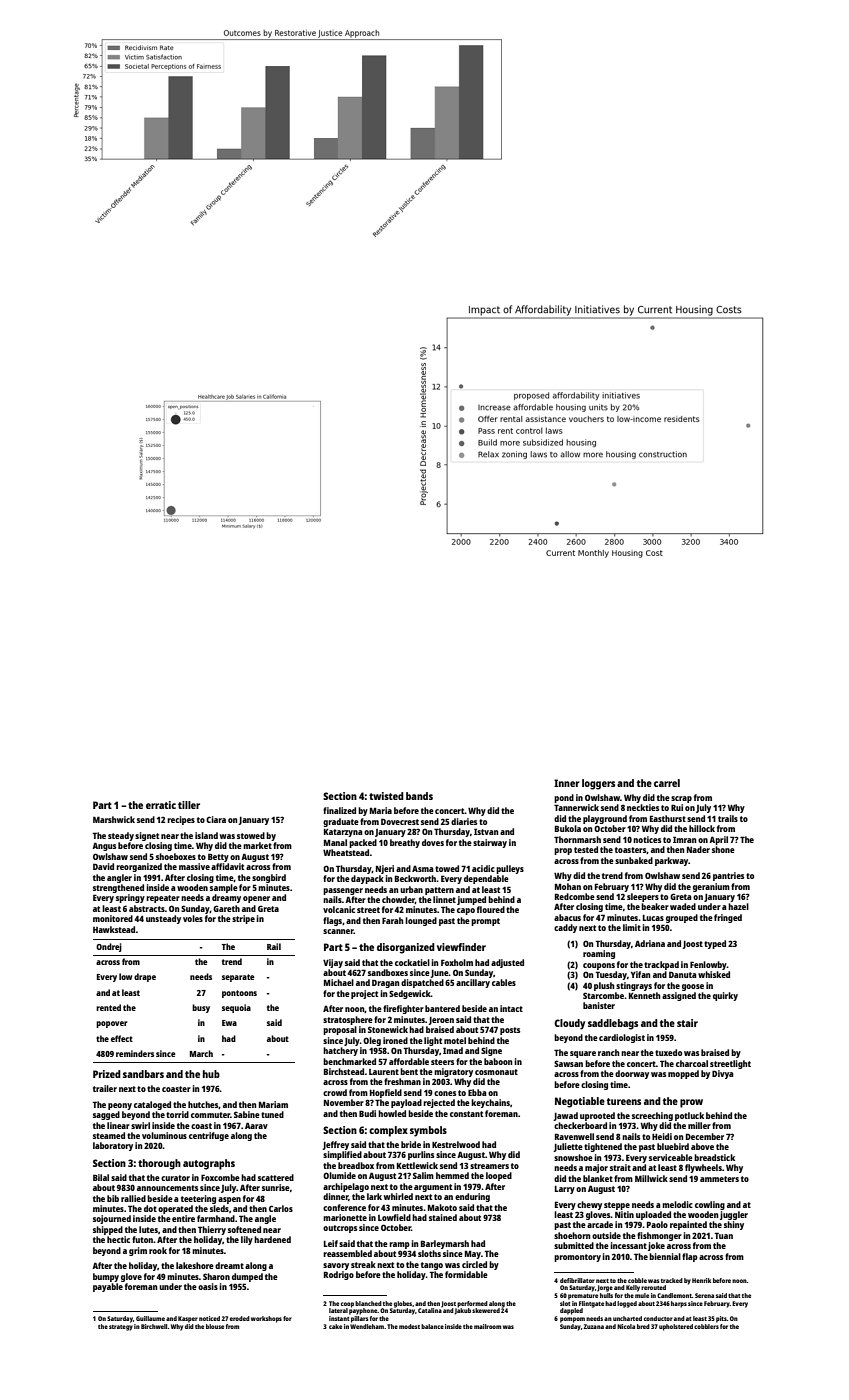 Image resolution: width=849 pixels, height=1400 pixels. What do you see at coordinates (154, 1326) in the screenshot?
I see `Birchwell` at bounding box center [154, 1326].
